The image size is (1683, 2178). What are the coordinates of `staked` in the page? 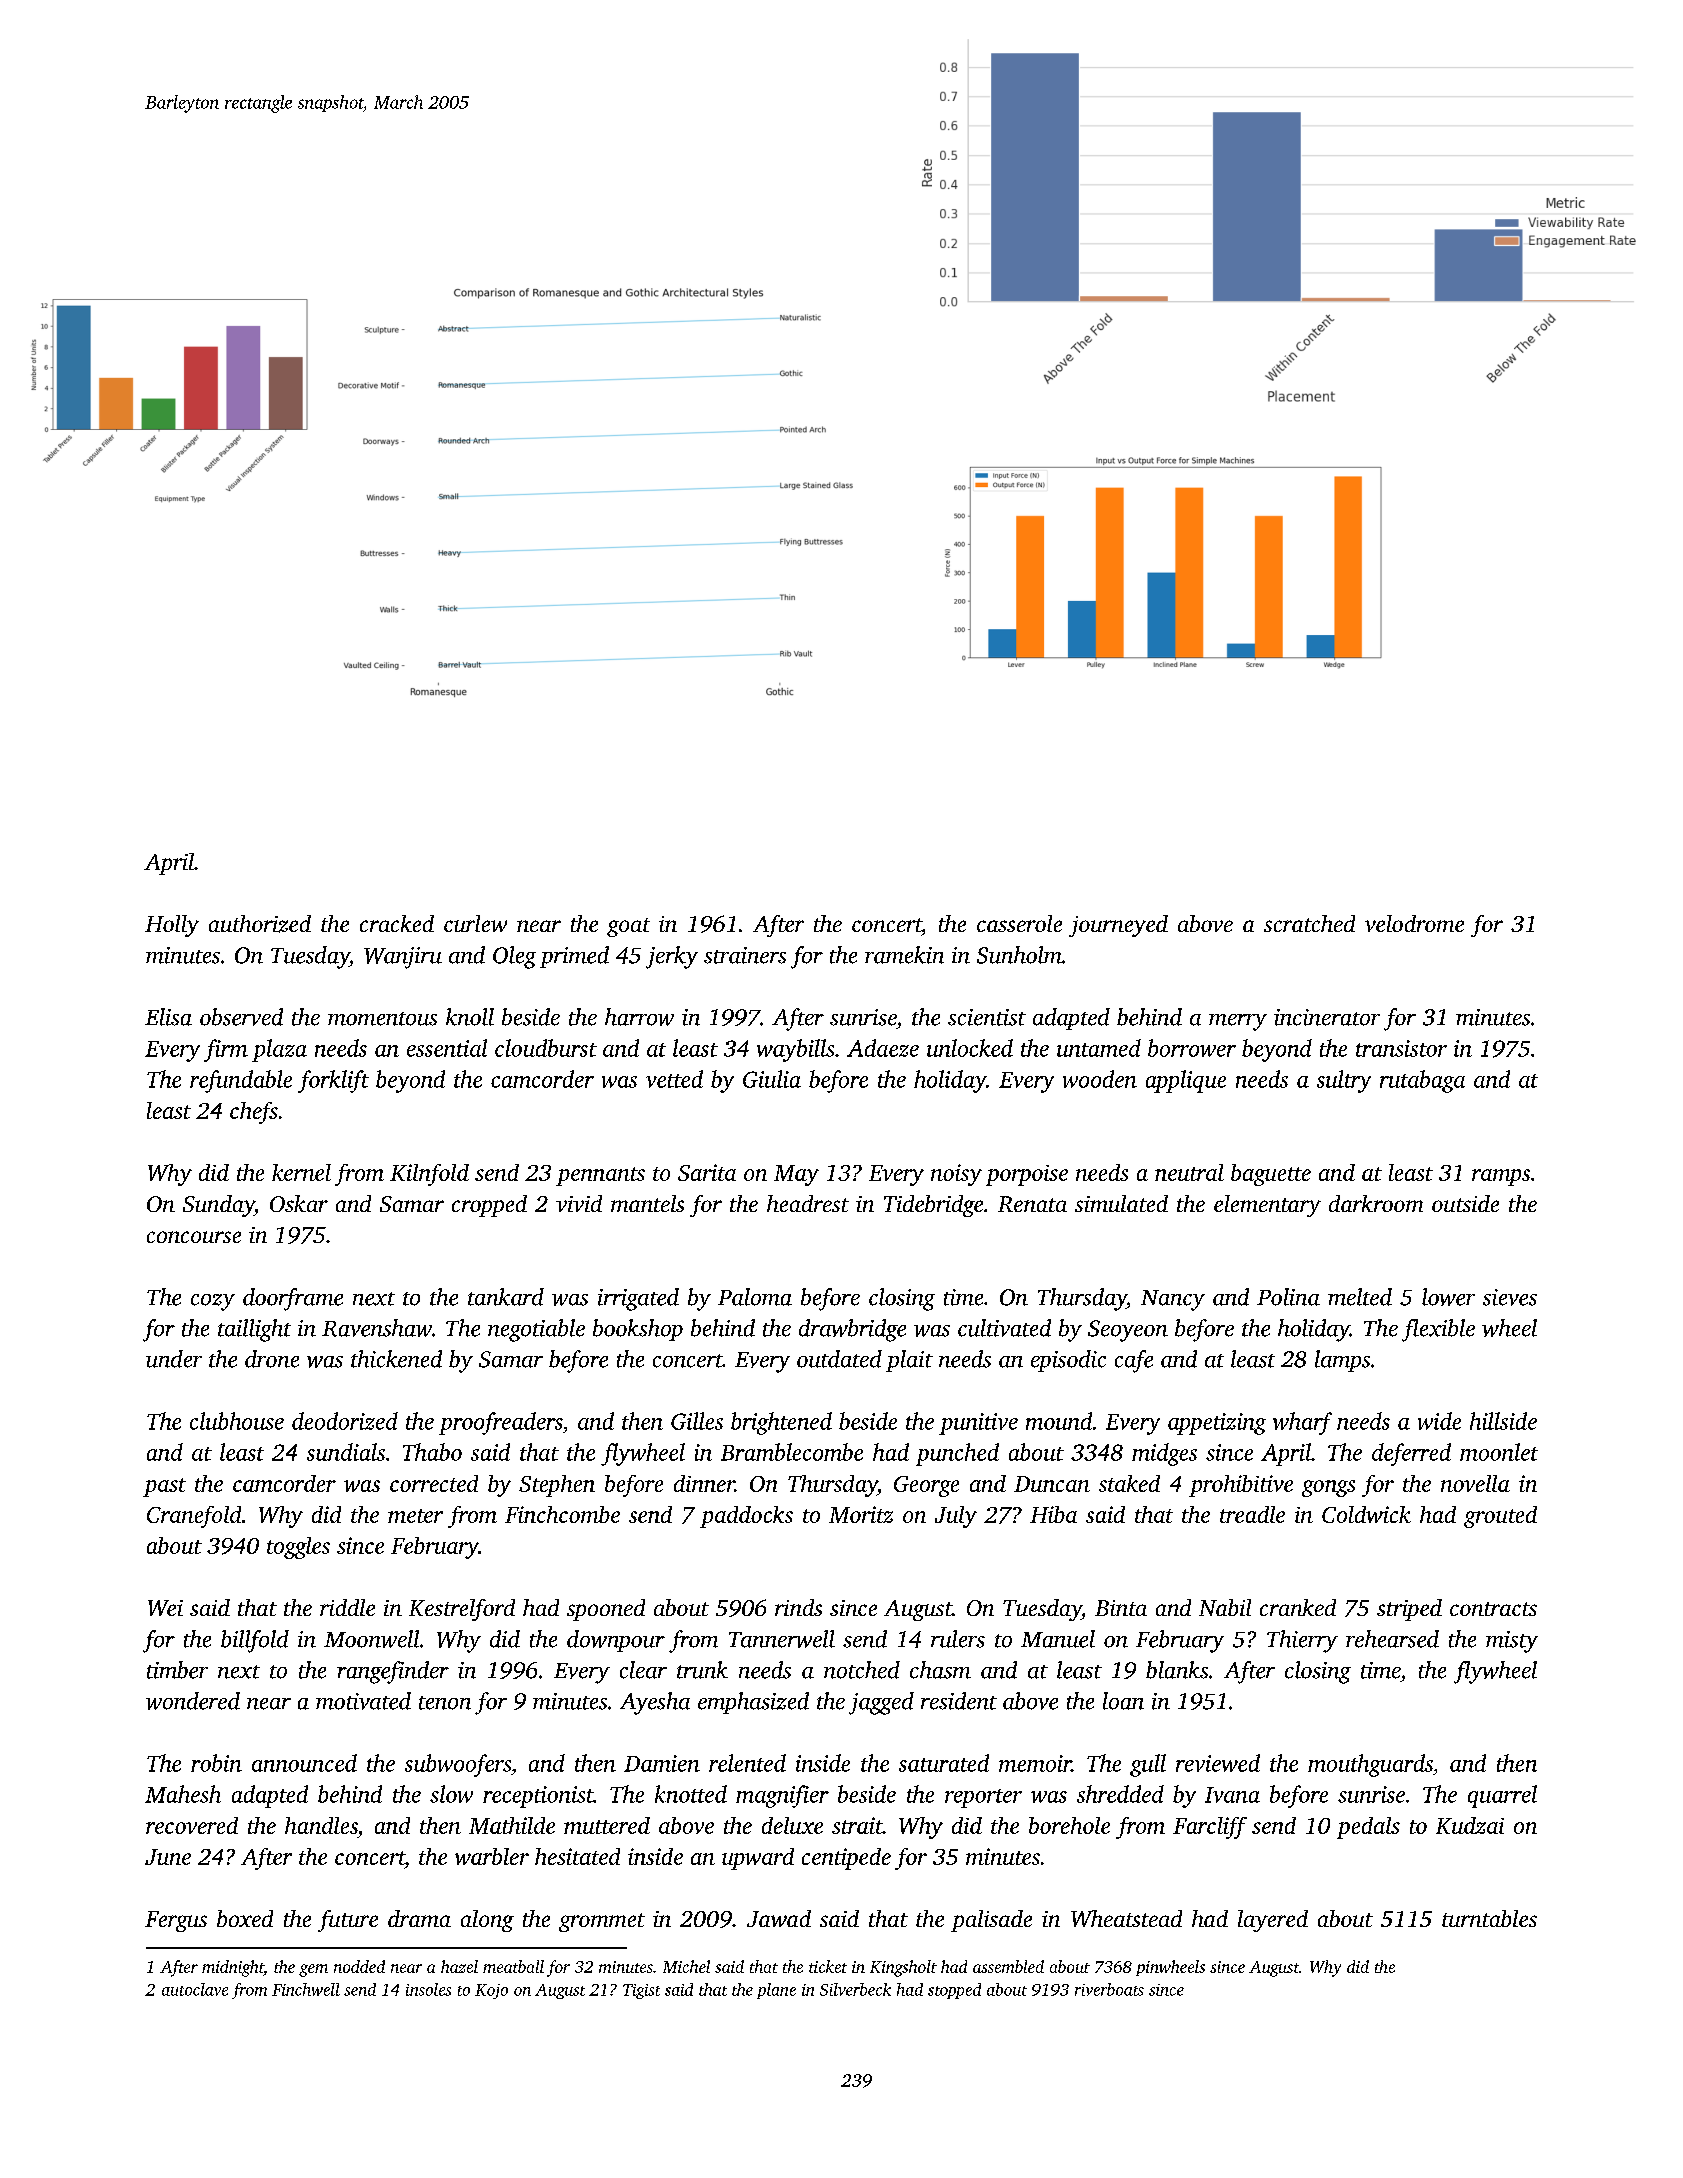 It's located at (1129, 1483).
